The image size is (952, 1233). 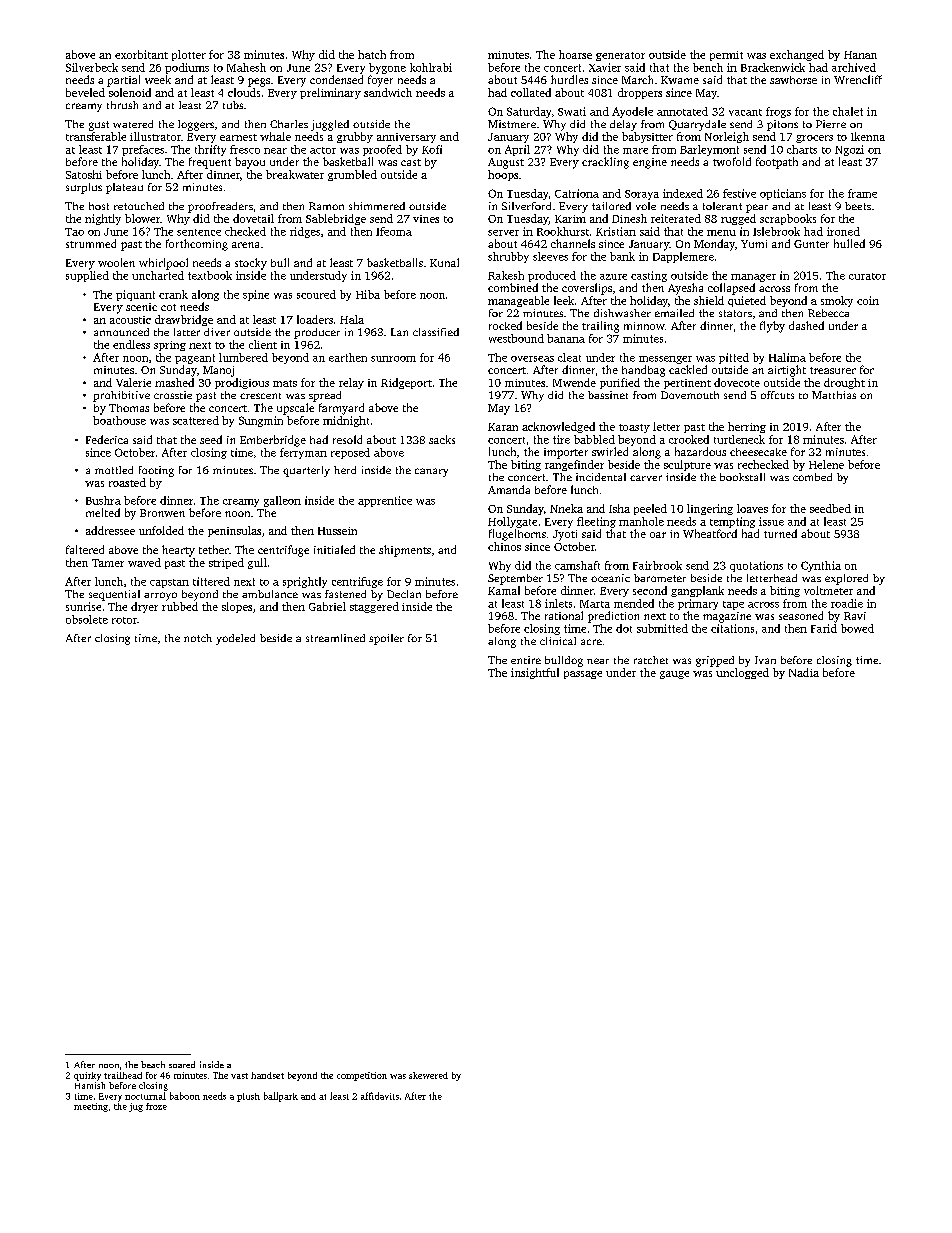 I want to click on Emberbridge, so click(x=273, y=441).
